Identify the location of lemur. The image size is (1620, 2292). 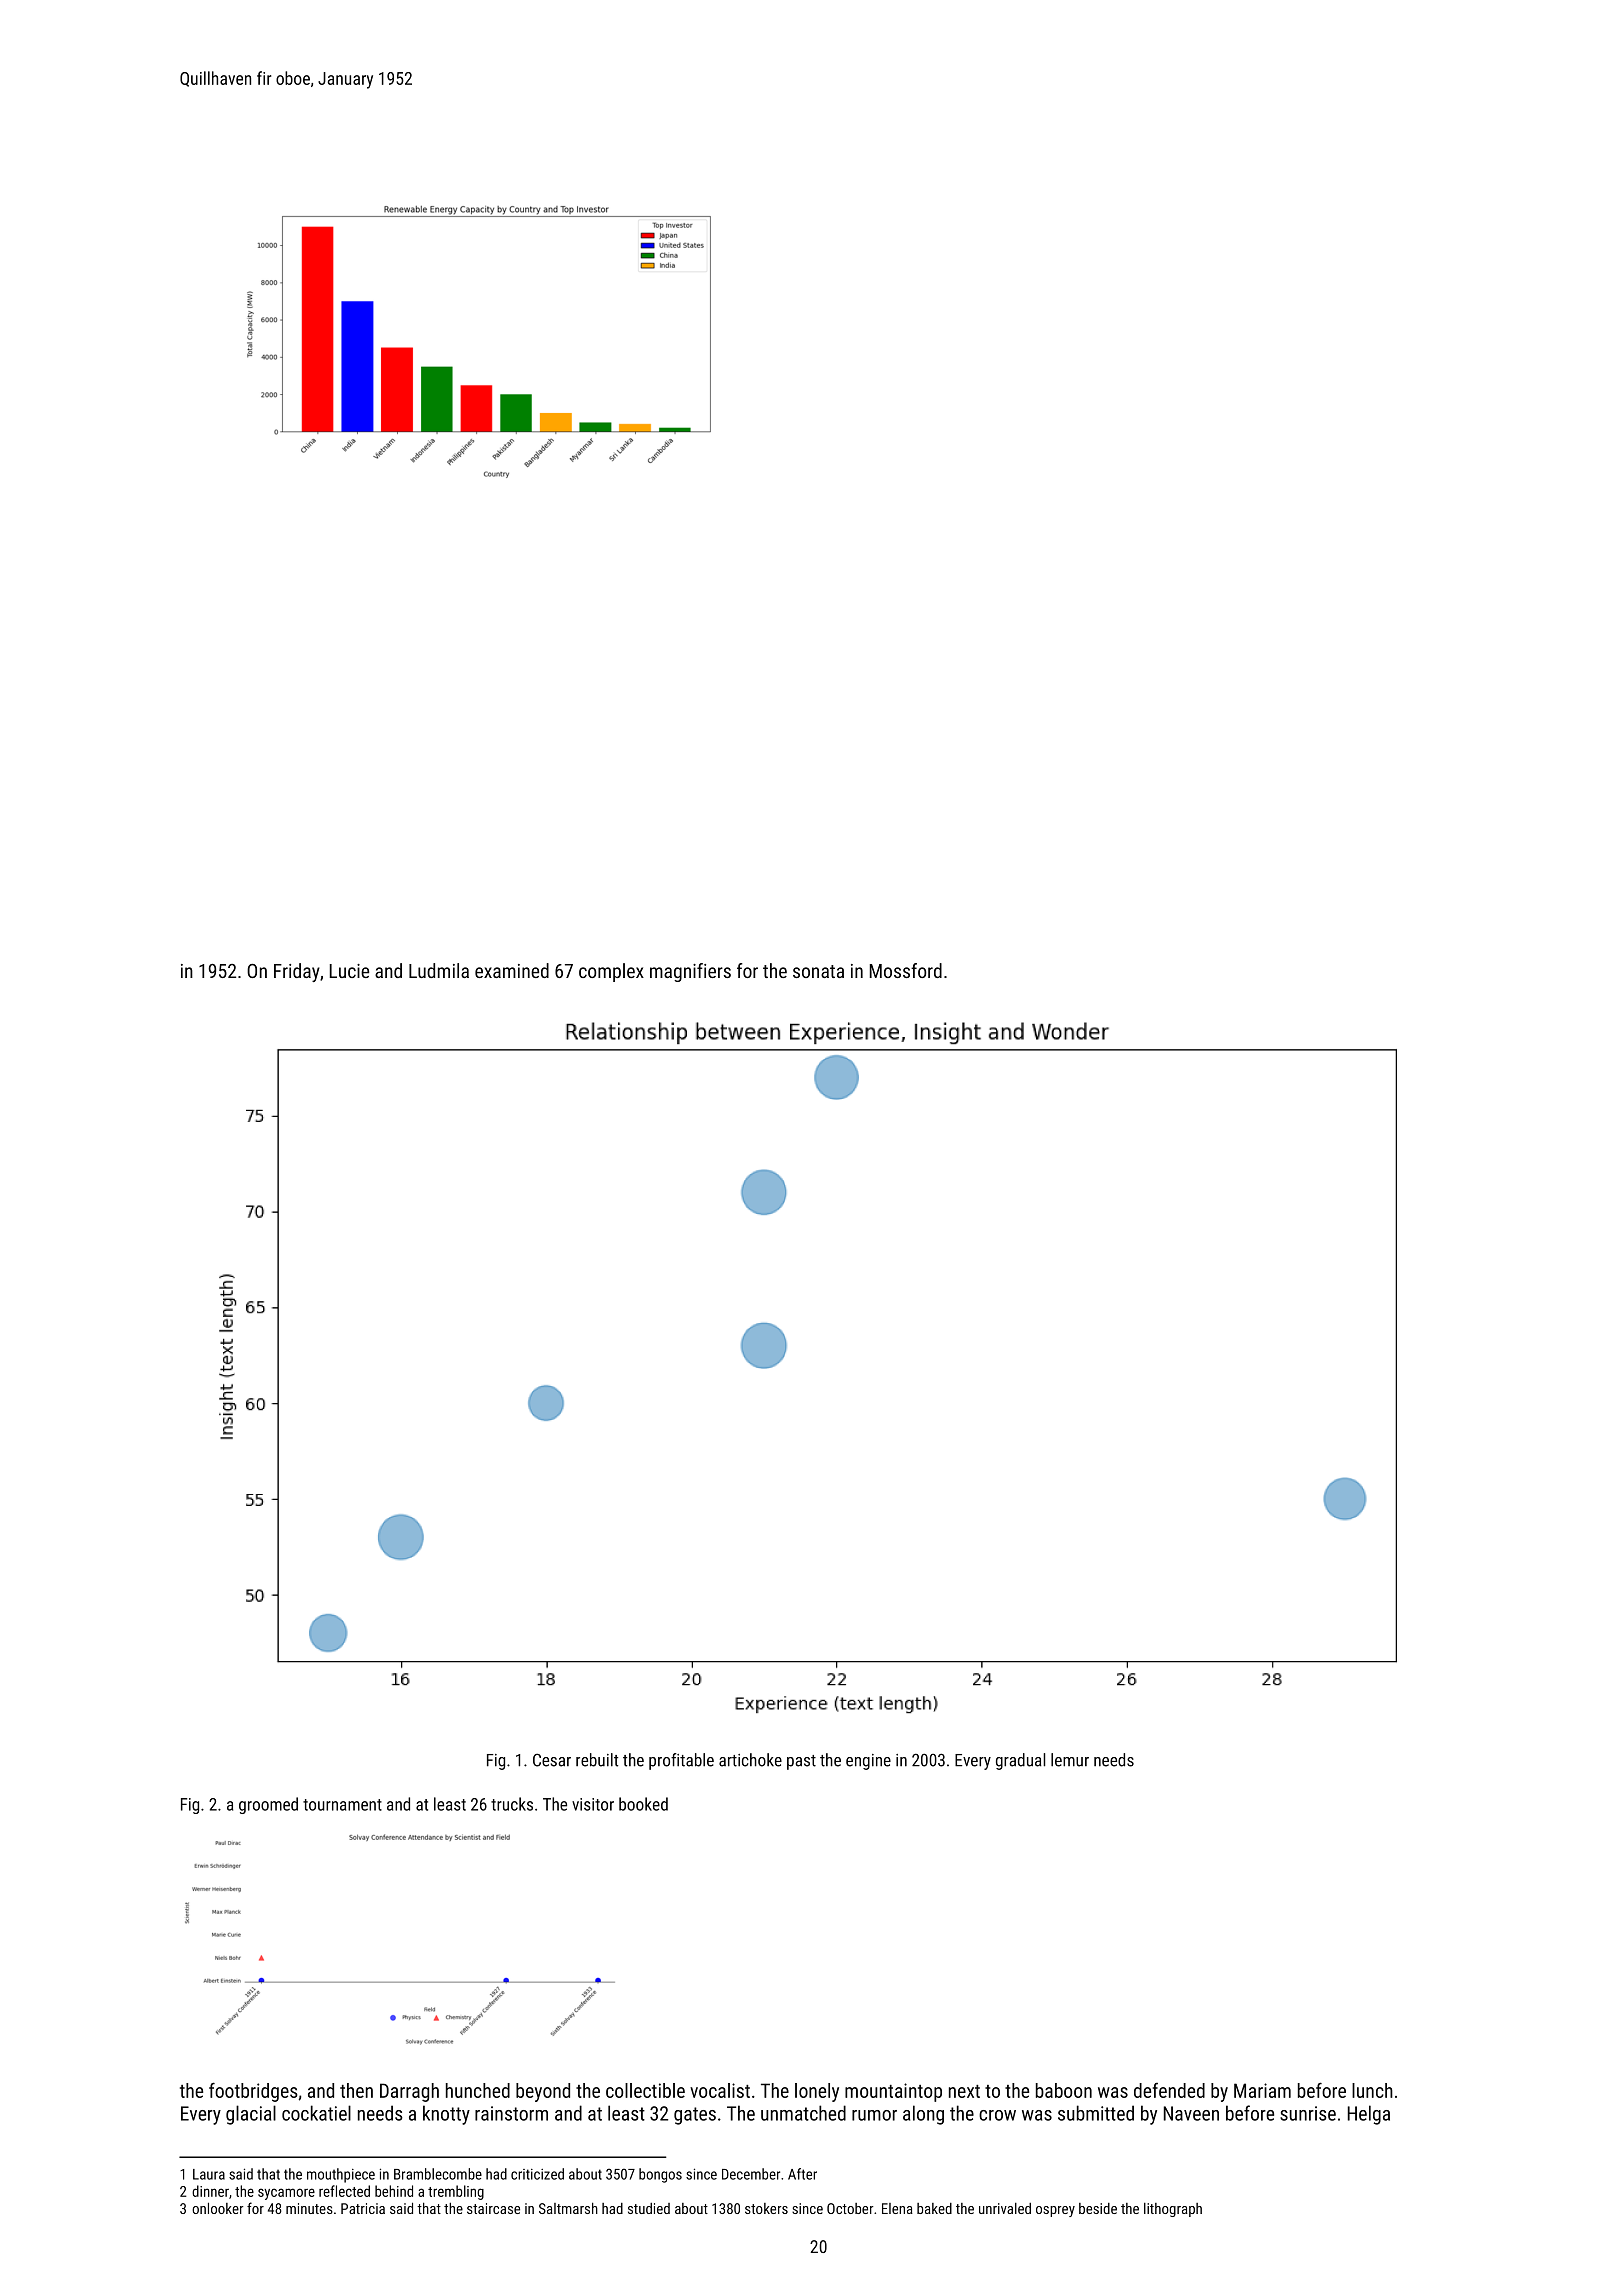
(1070, 1760).
